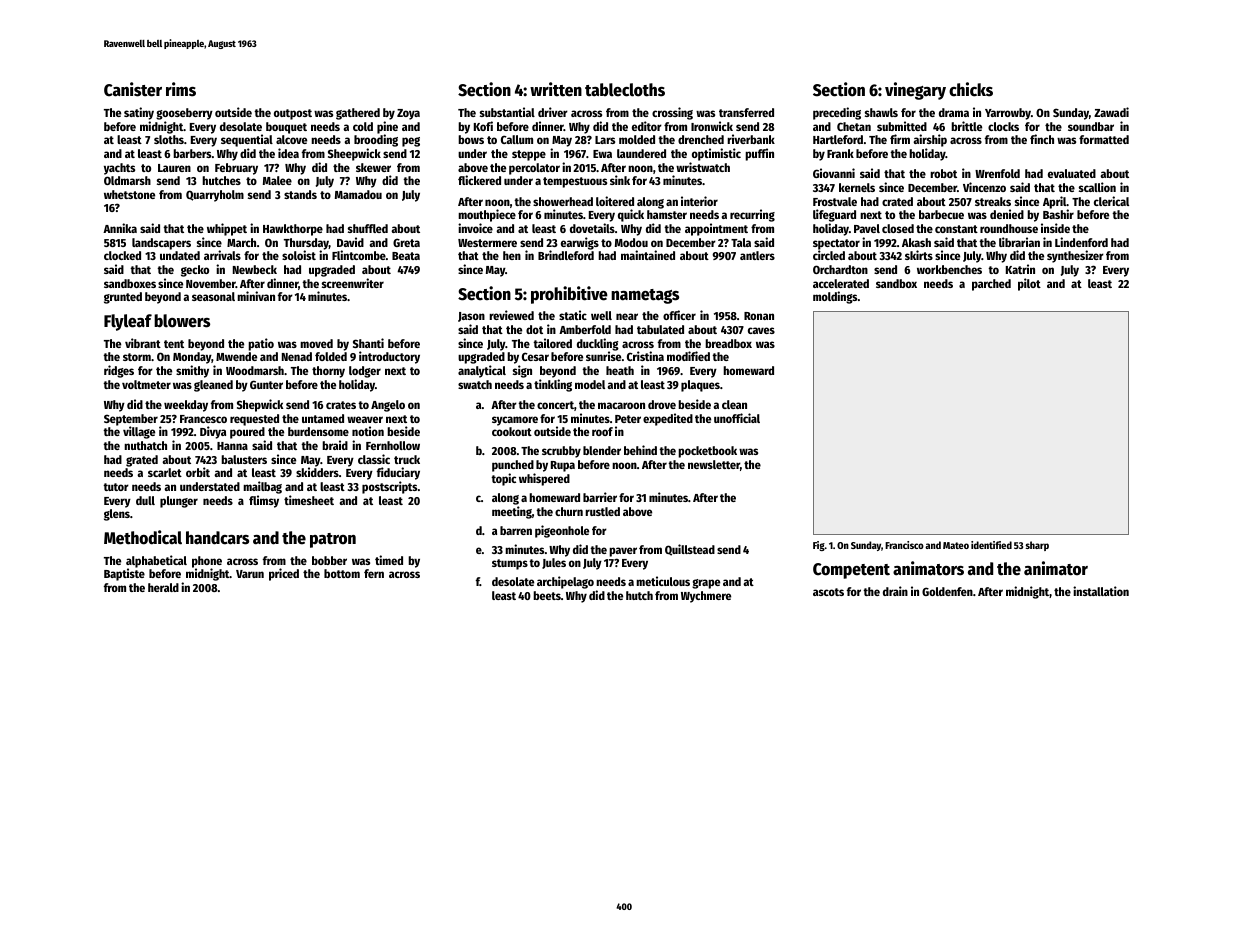 The image size is (1233, 952). I want to click on tailored, so click(552, 343).
